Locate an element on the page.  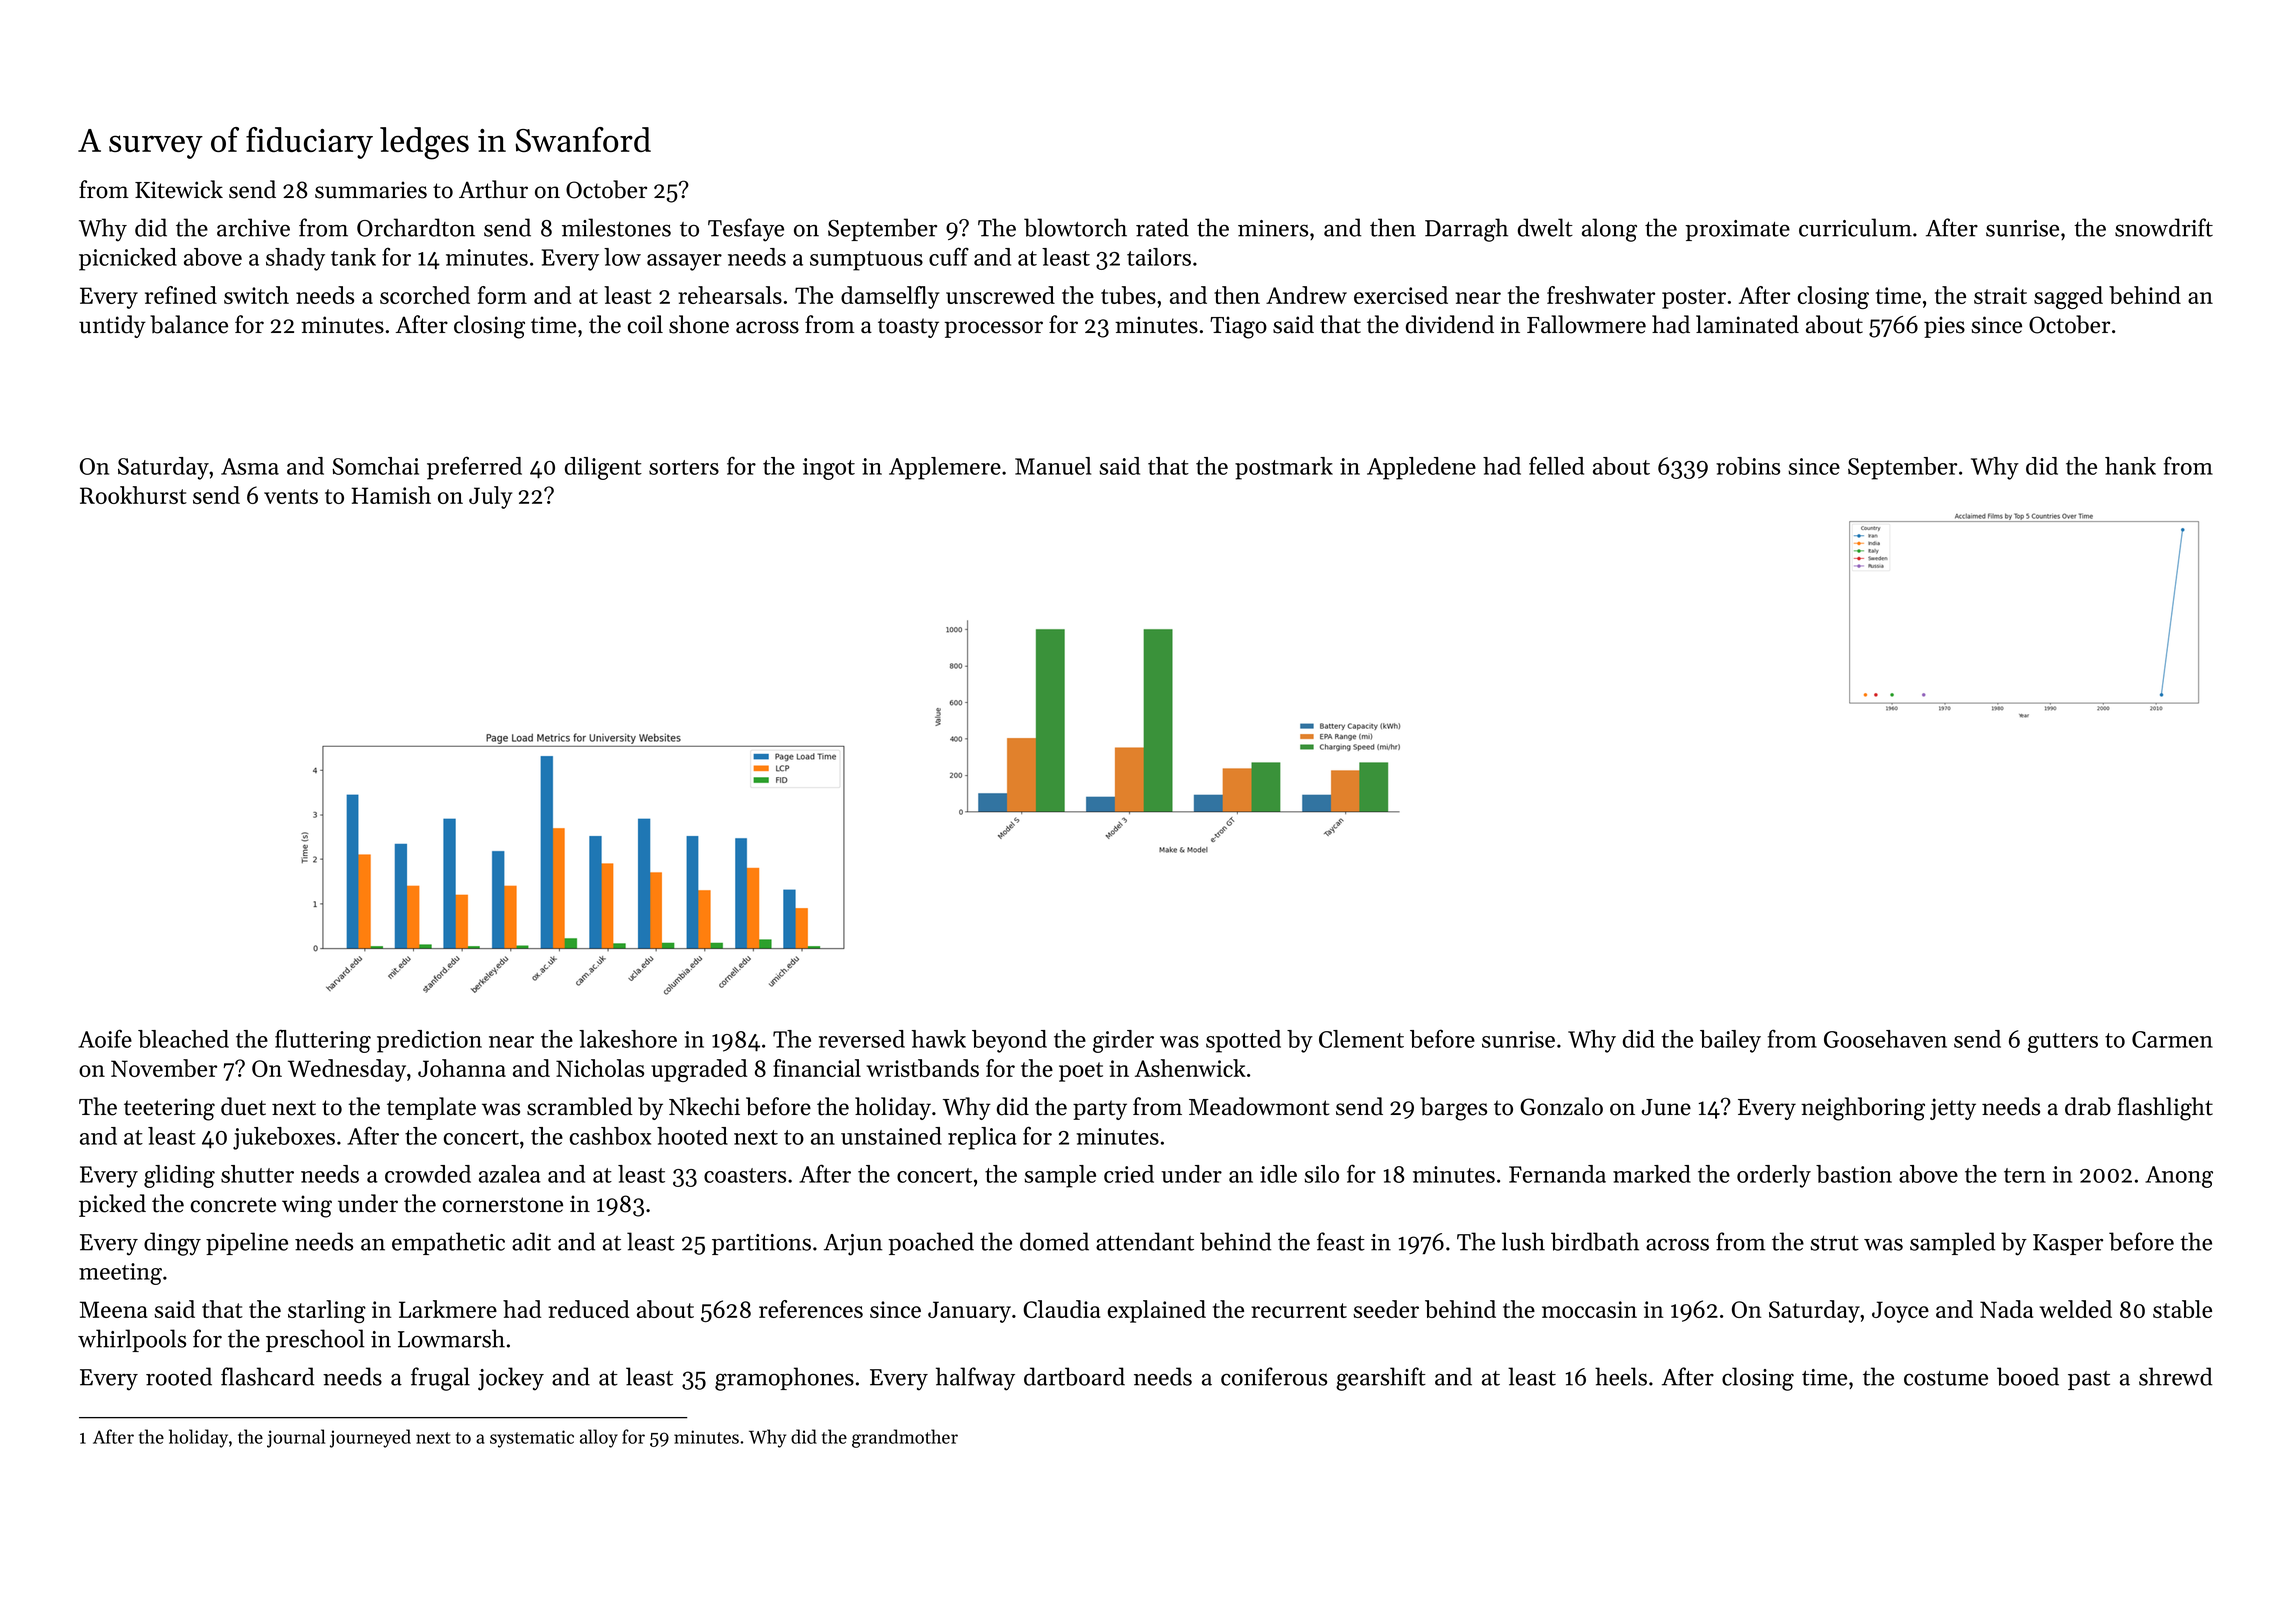
Carmen is located at coordinates (2172, 1039).
